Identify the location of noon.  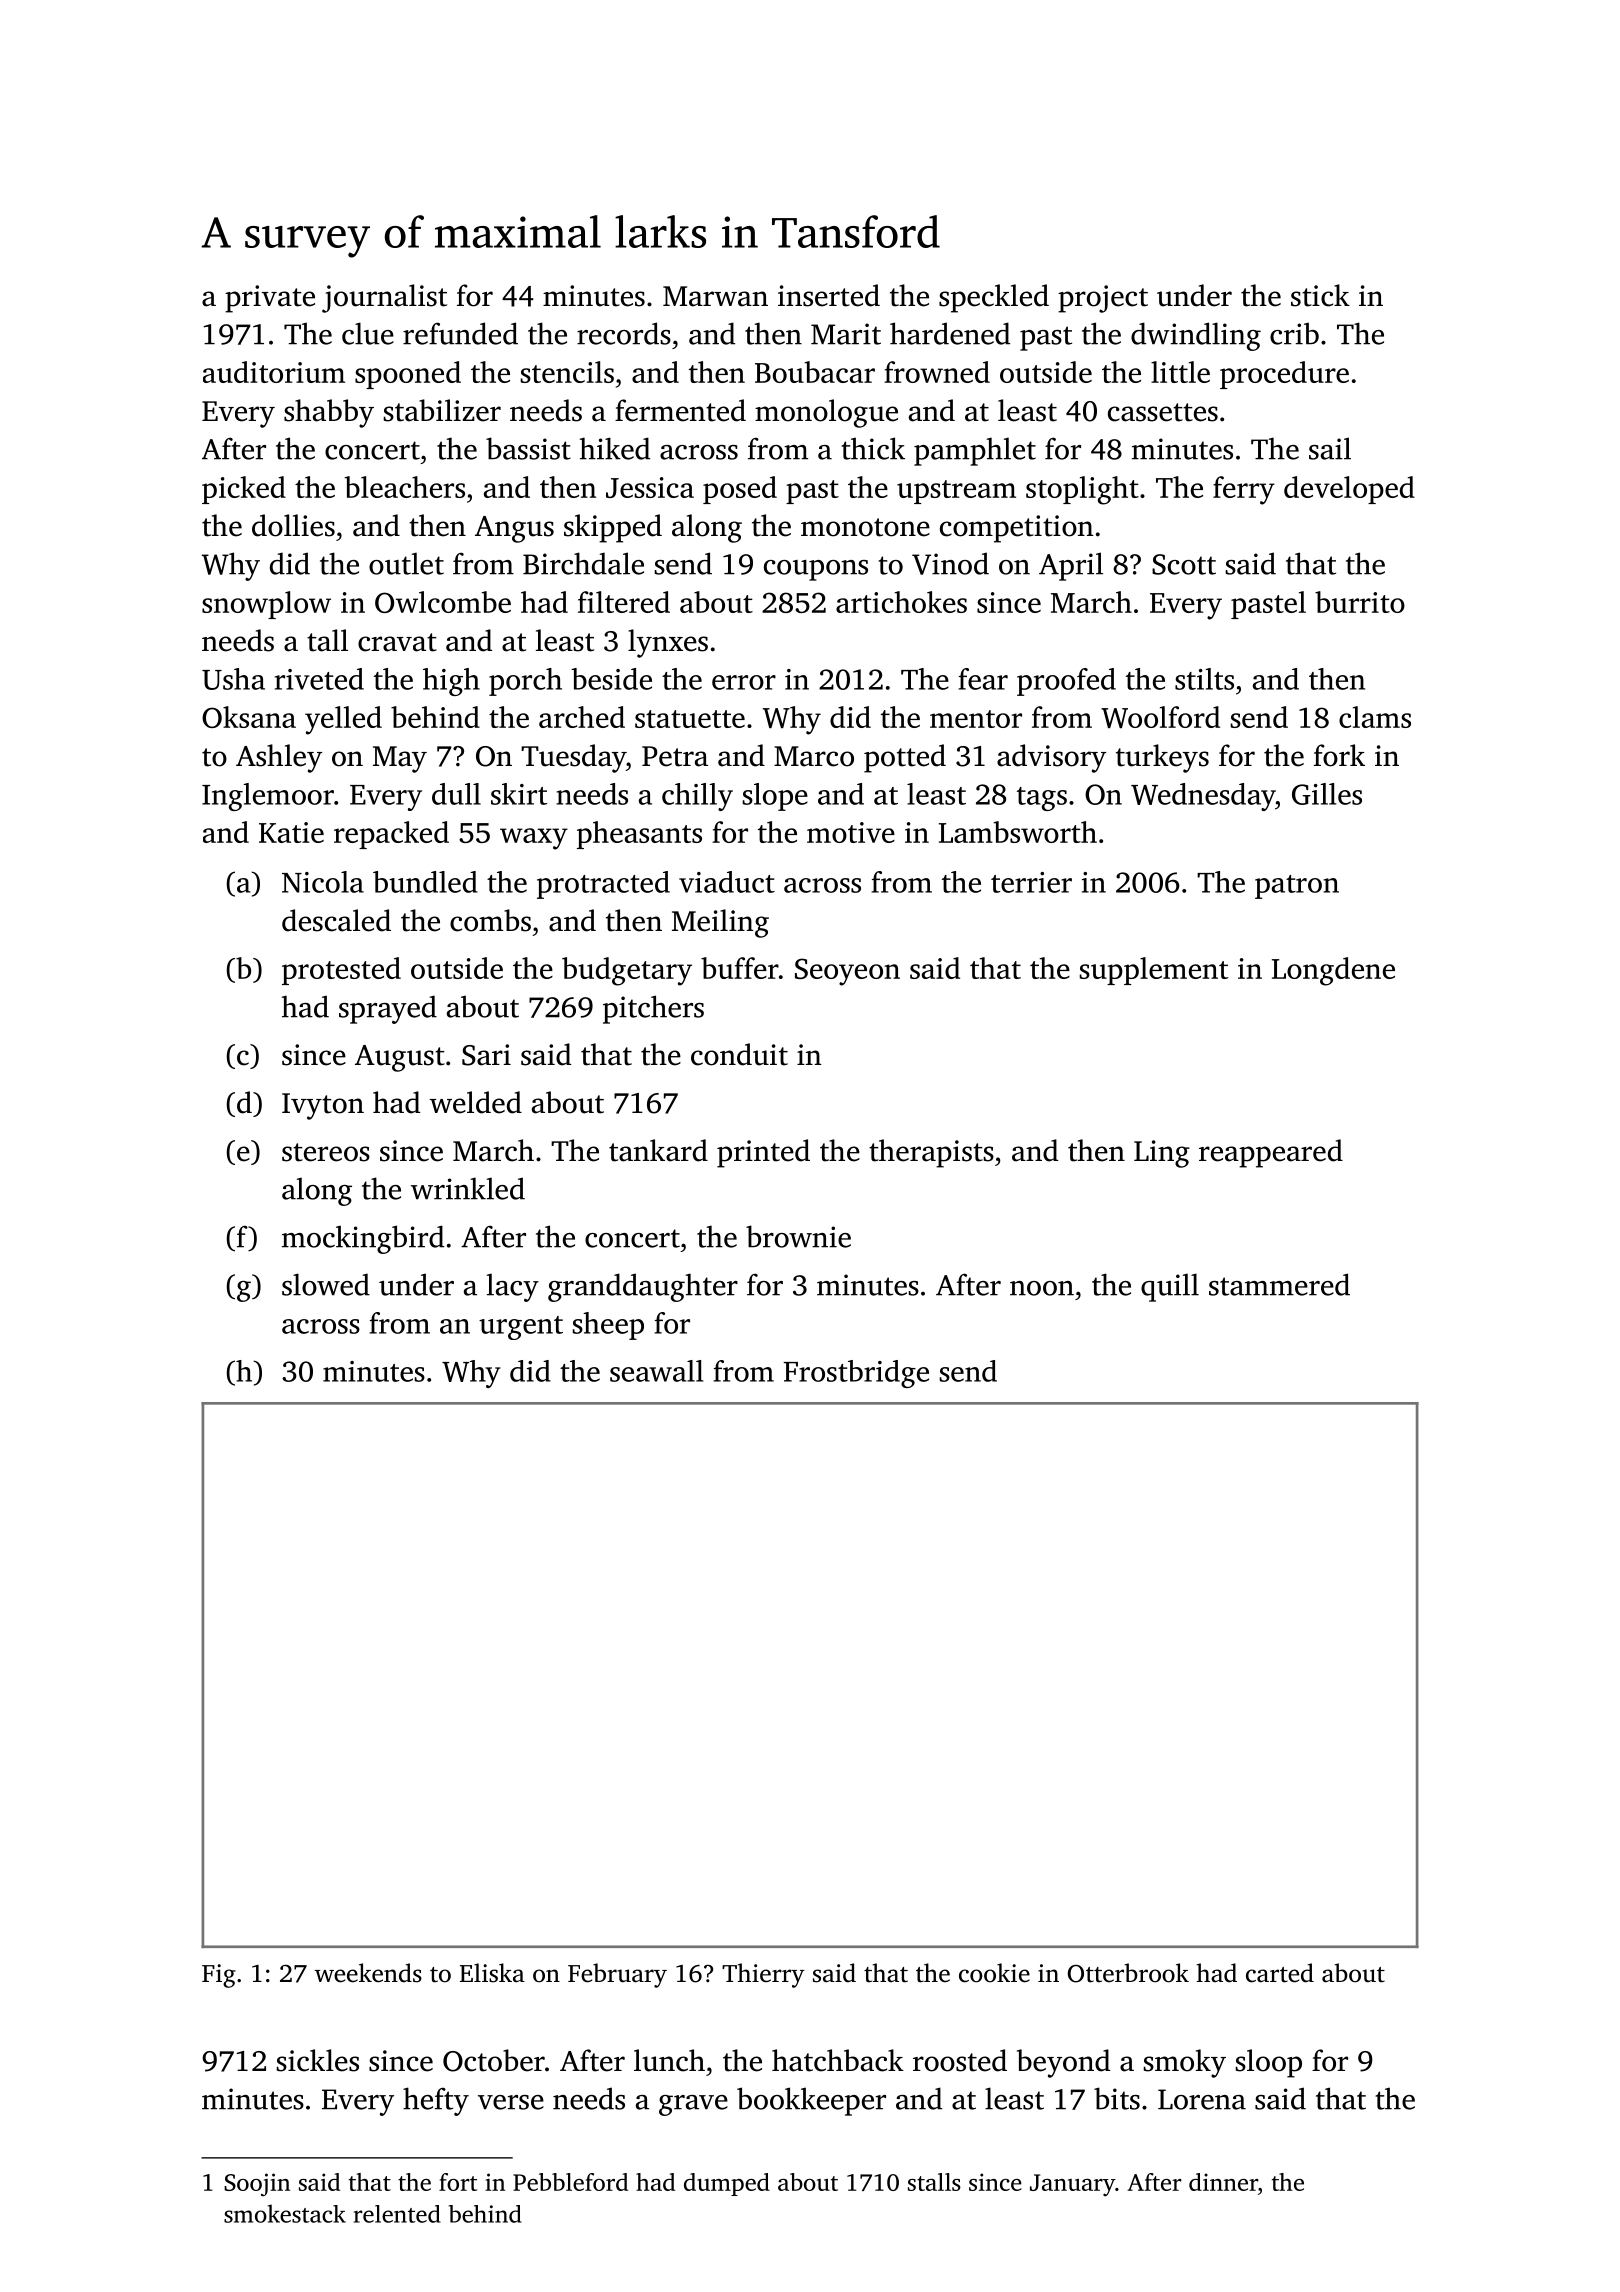
(1042, 1288).
